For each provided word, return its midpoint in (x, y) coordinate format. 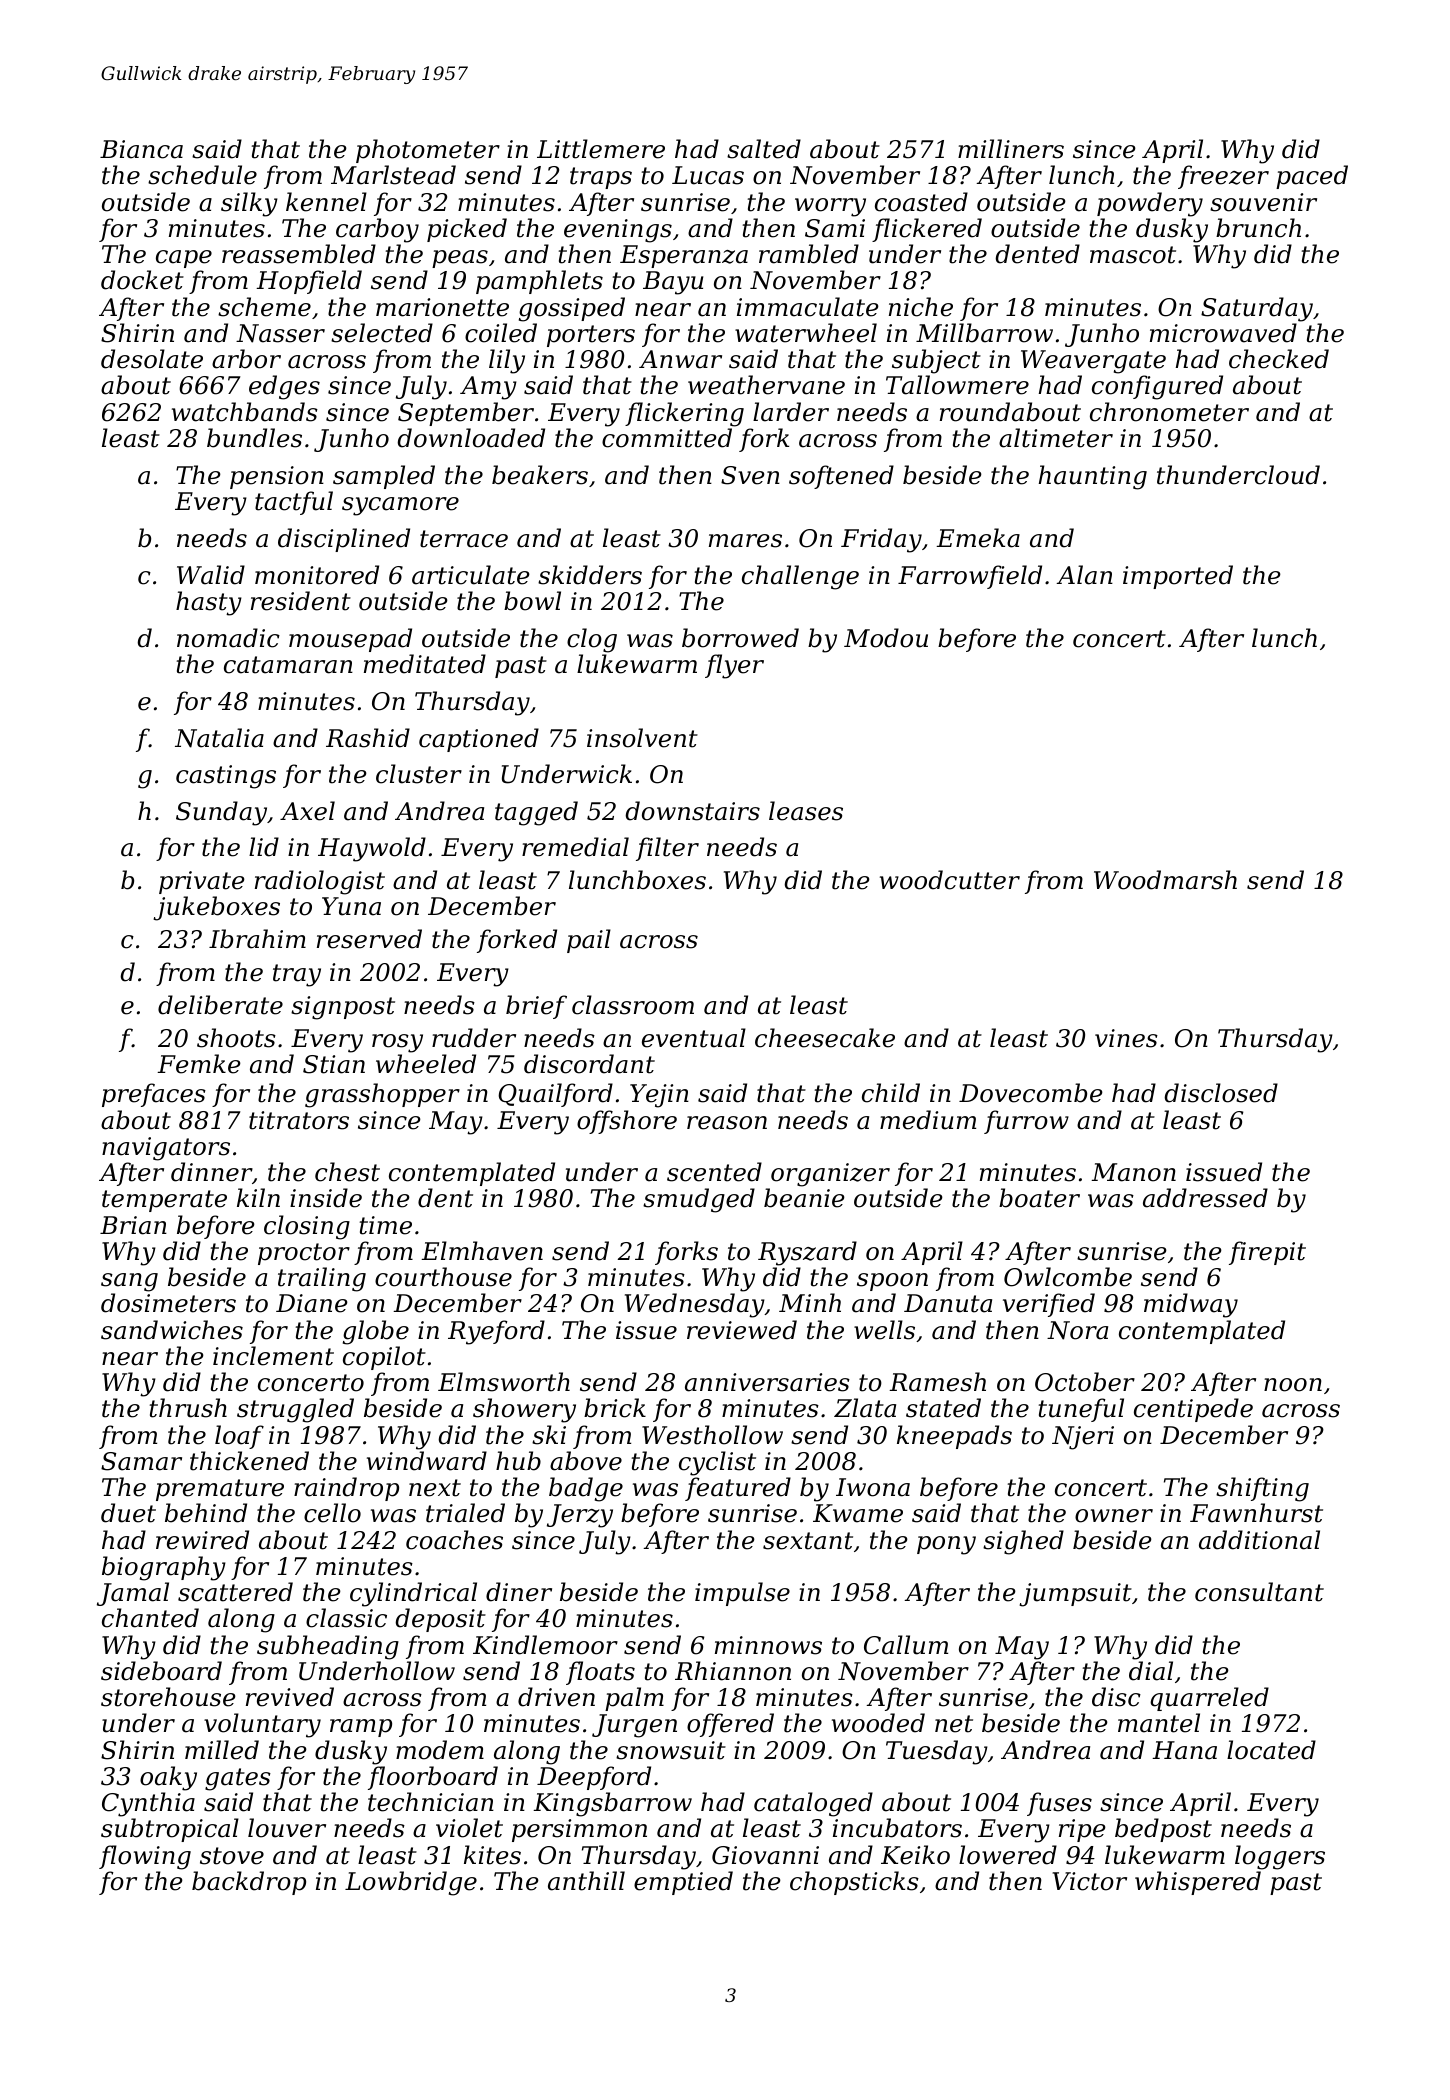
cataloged (813, 1804)
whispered (1198, 1883)
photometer (428, 151)
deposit (440, 1620)
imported (1178, 577)
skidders (590, 575)
